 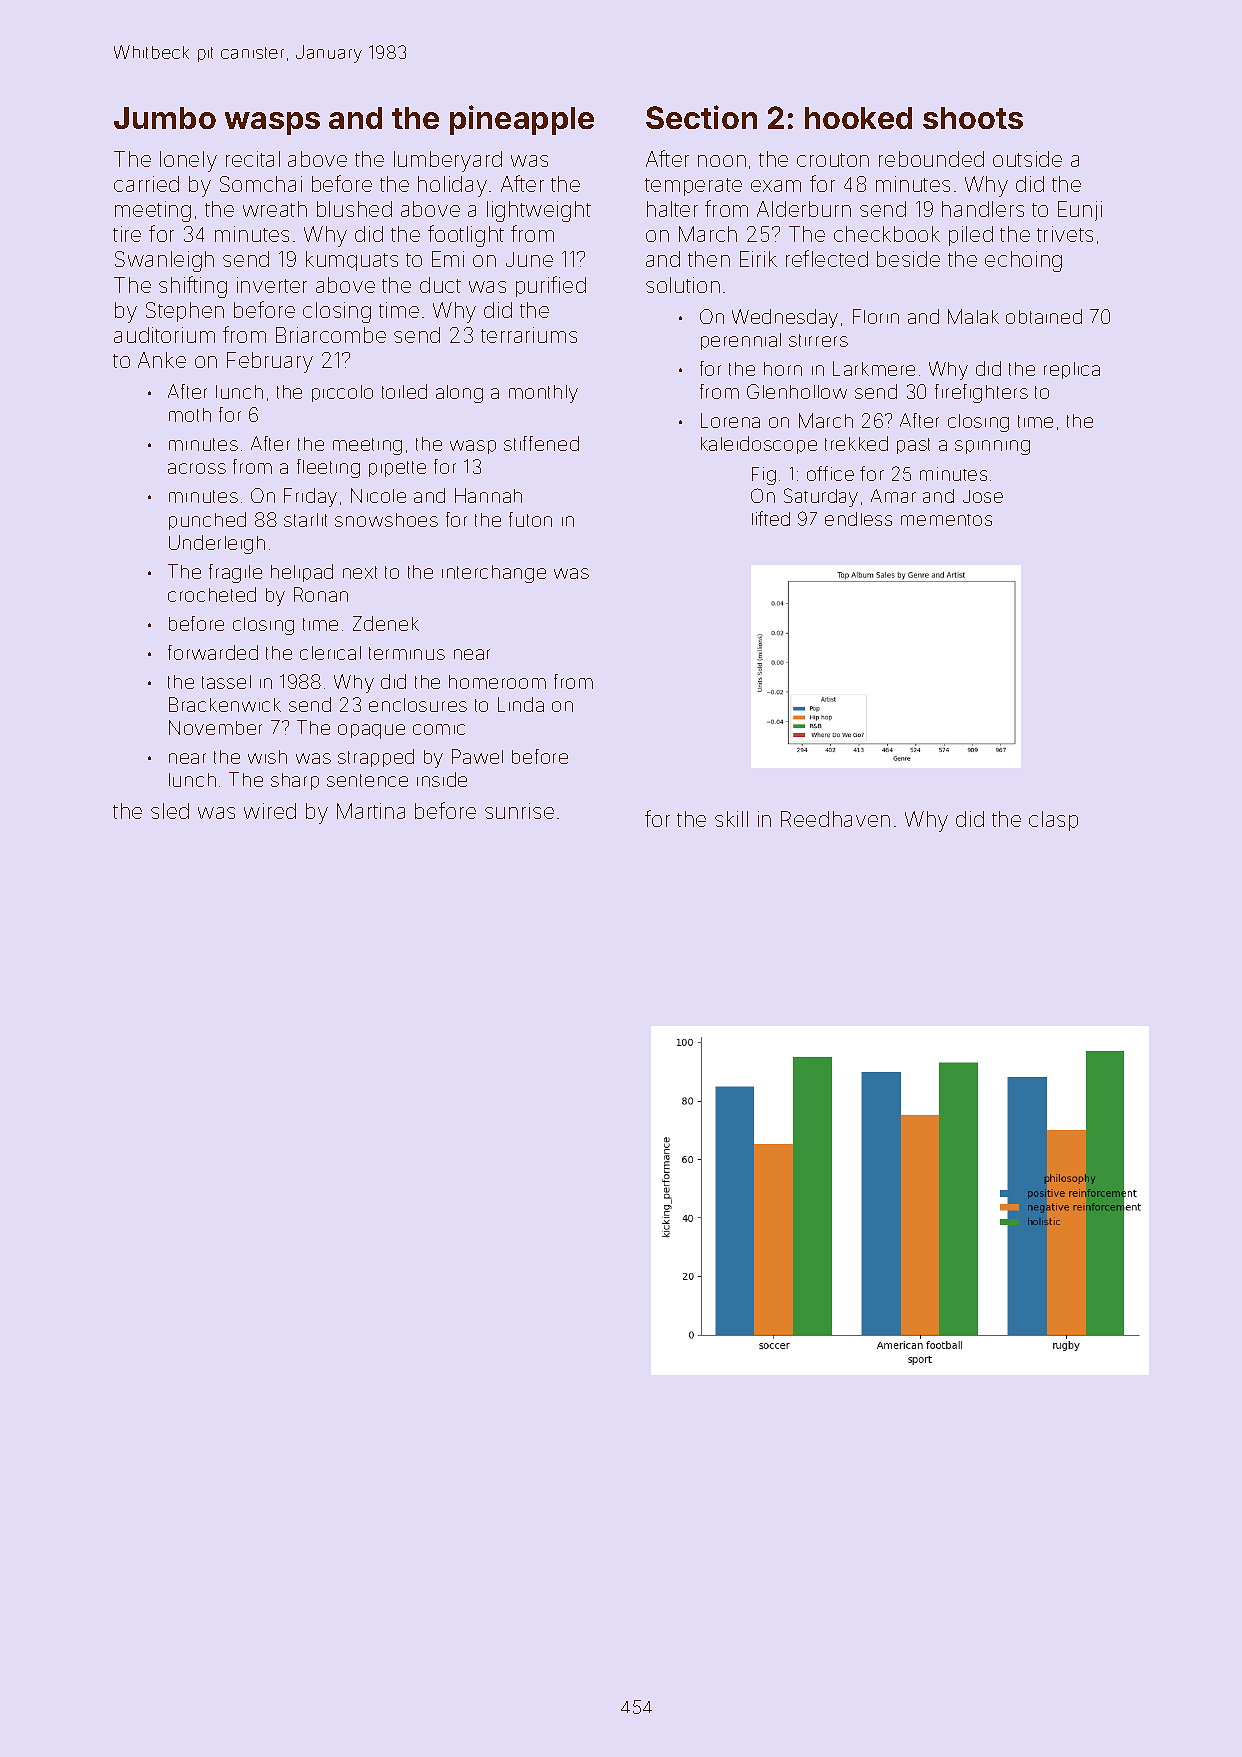 What do you see at coordinates (494, 574) in the screenshot?
I see `interchange` at bounding box center [494, 574].
